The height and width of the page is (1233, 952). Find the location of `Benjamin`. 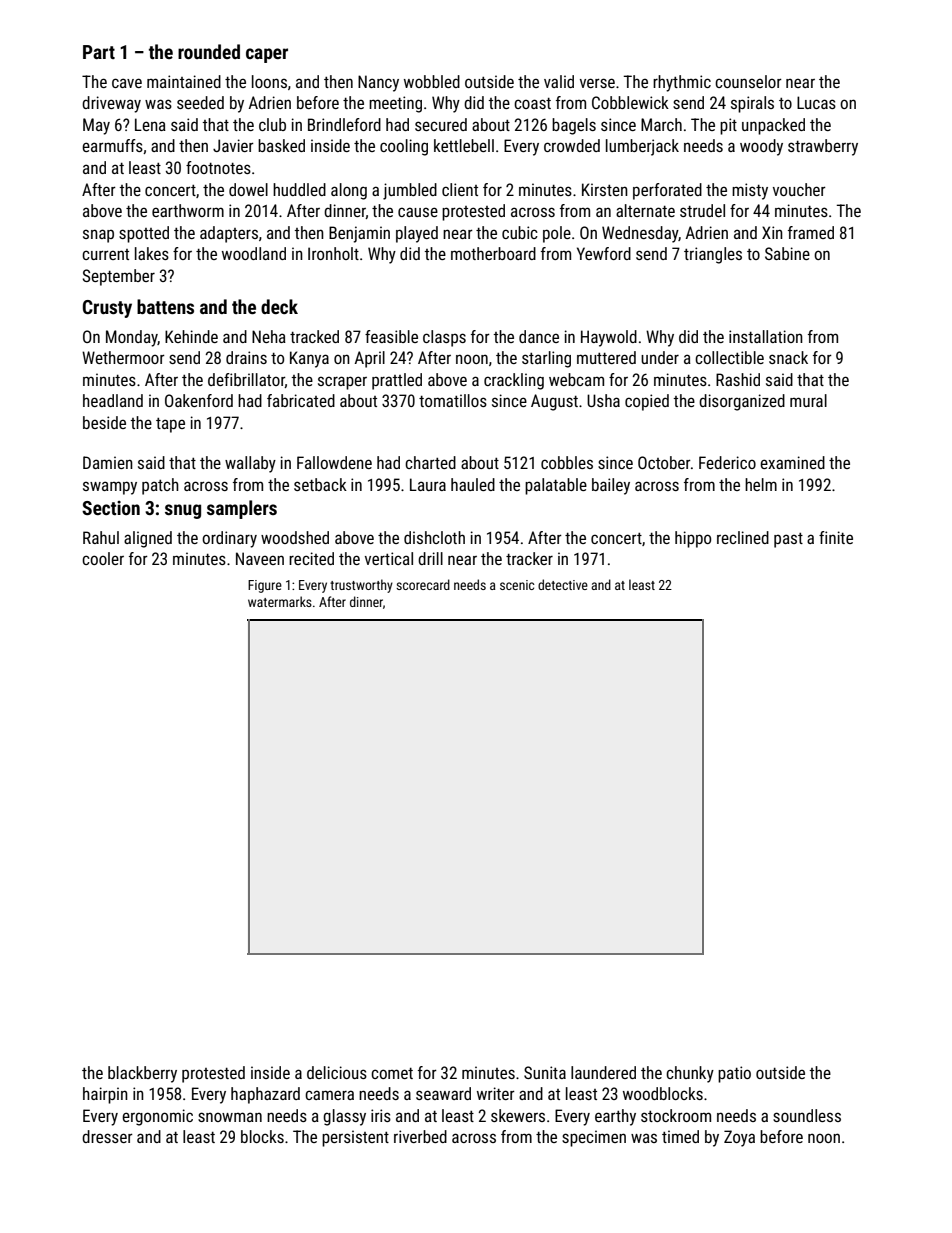

Benjamin is located at coordinates (359, 234).
